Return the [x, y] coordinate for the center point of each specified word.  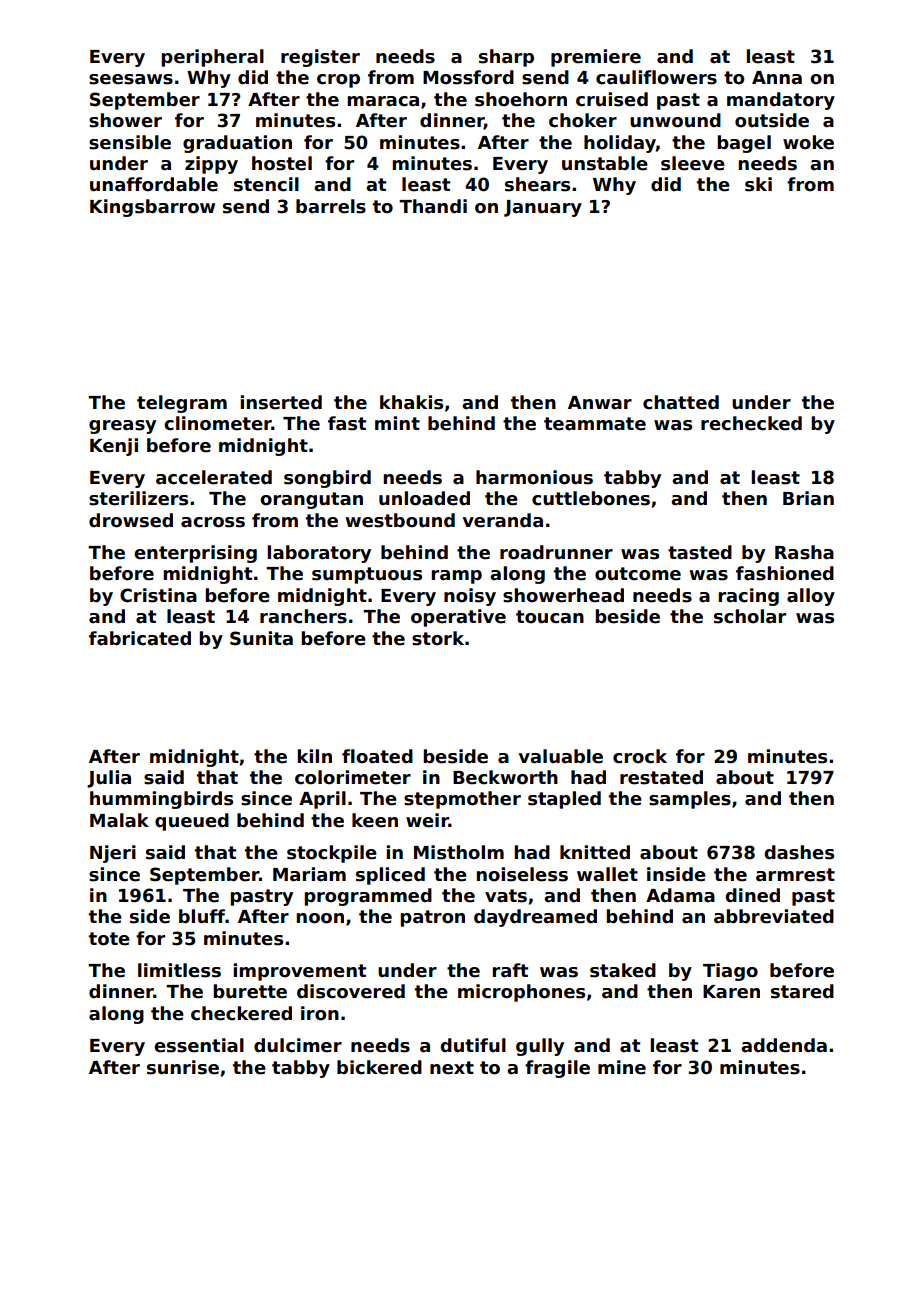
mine [622, 1067]
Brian [808, 498]
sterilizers [138, 498]
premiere [596, 58]
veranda [503, 520]
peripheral [212, 58]
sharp [506, 58]
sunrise [183, 1067]
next [452, 1068]
